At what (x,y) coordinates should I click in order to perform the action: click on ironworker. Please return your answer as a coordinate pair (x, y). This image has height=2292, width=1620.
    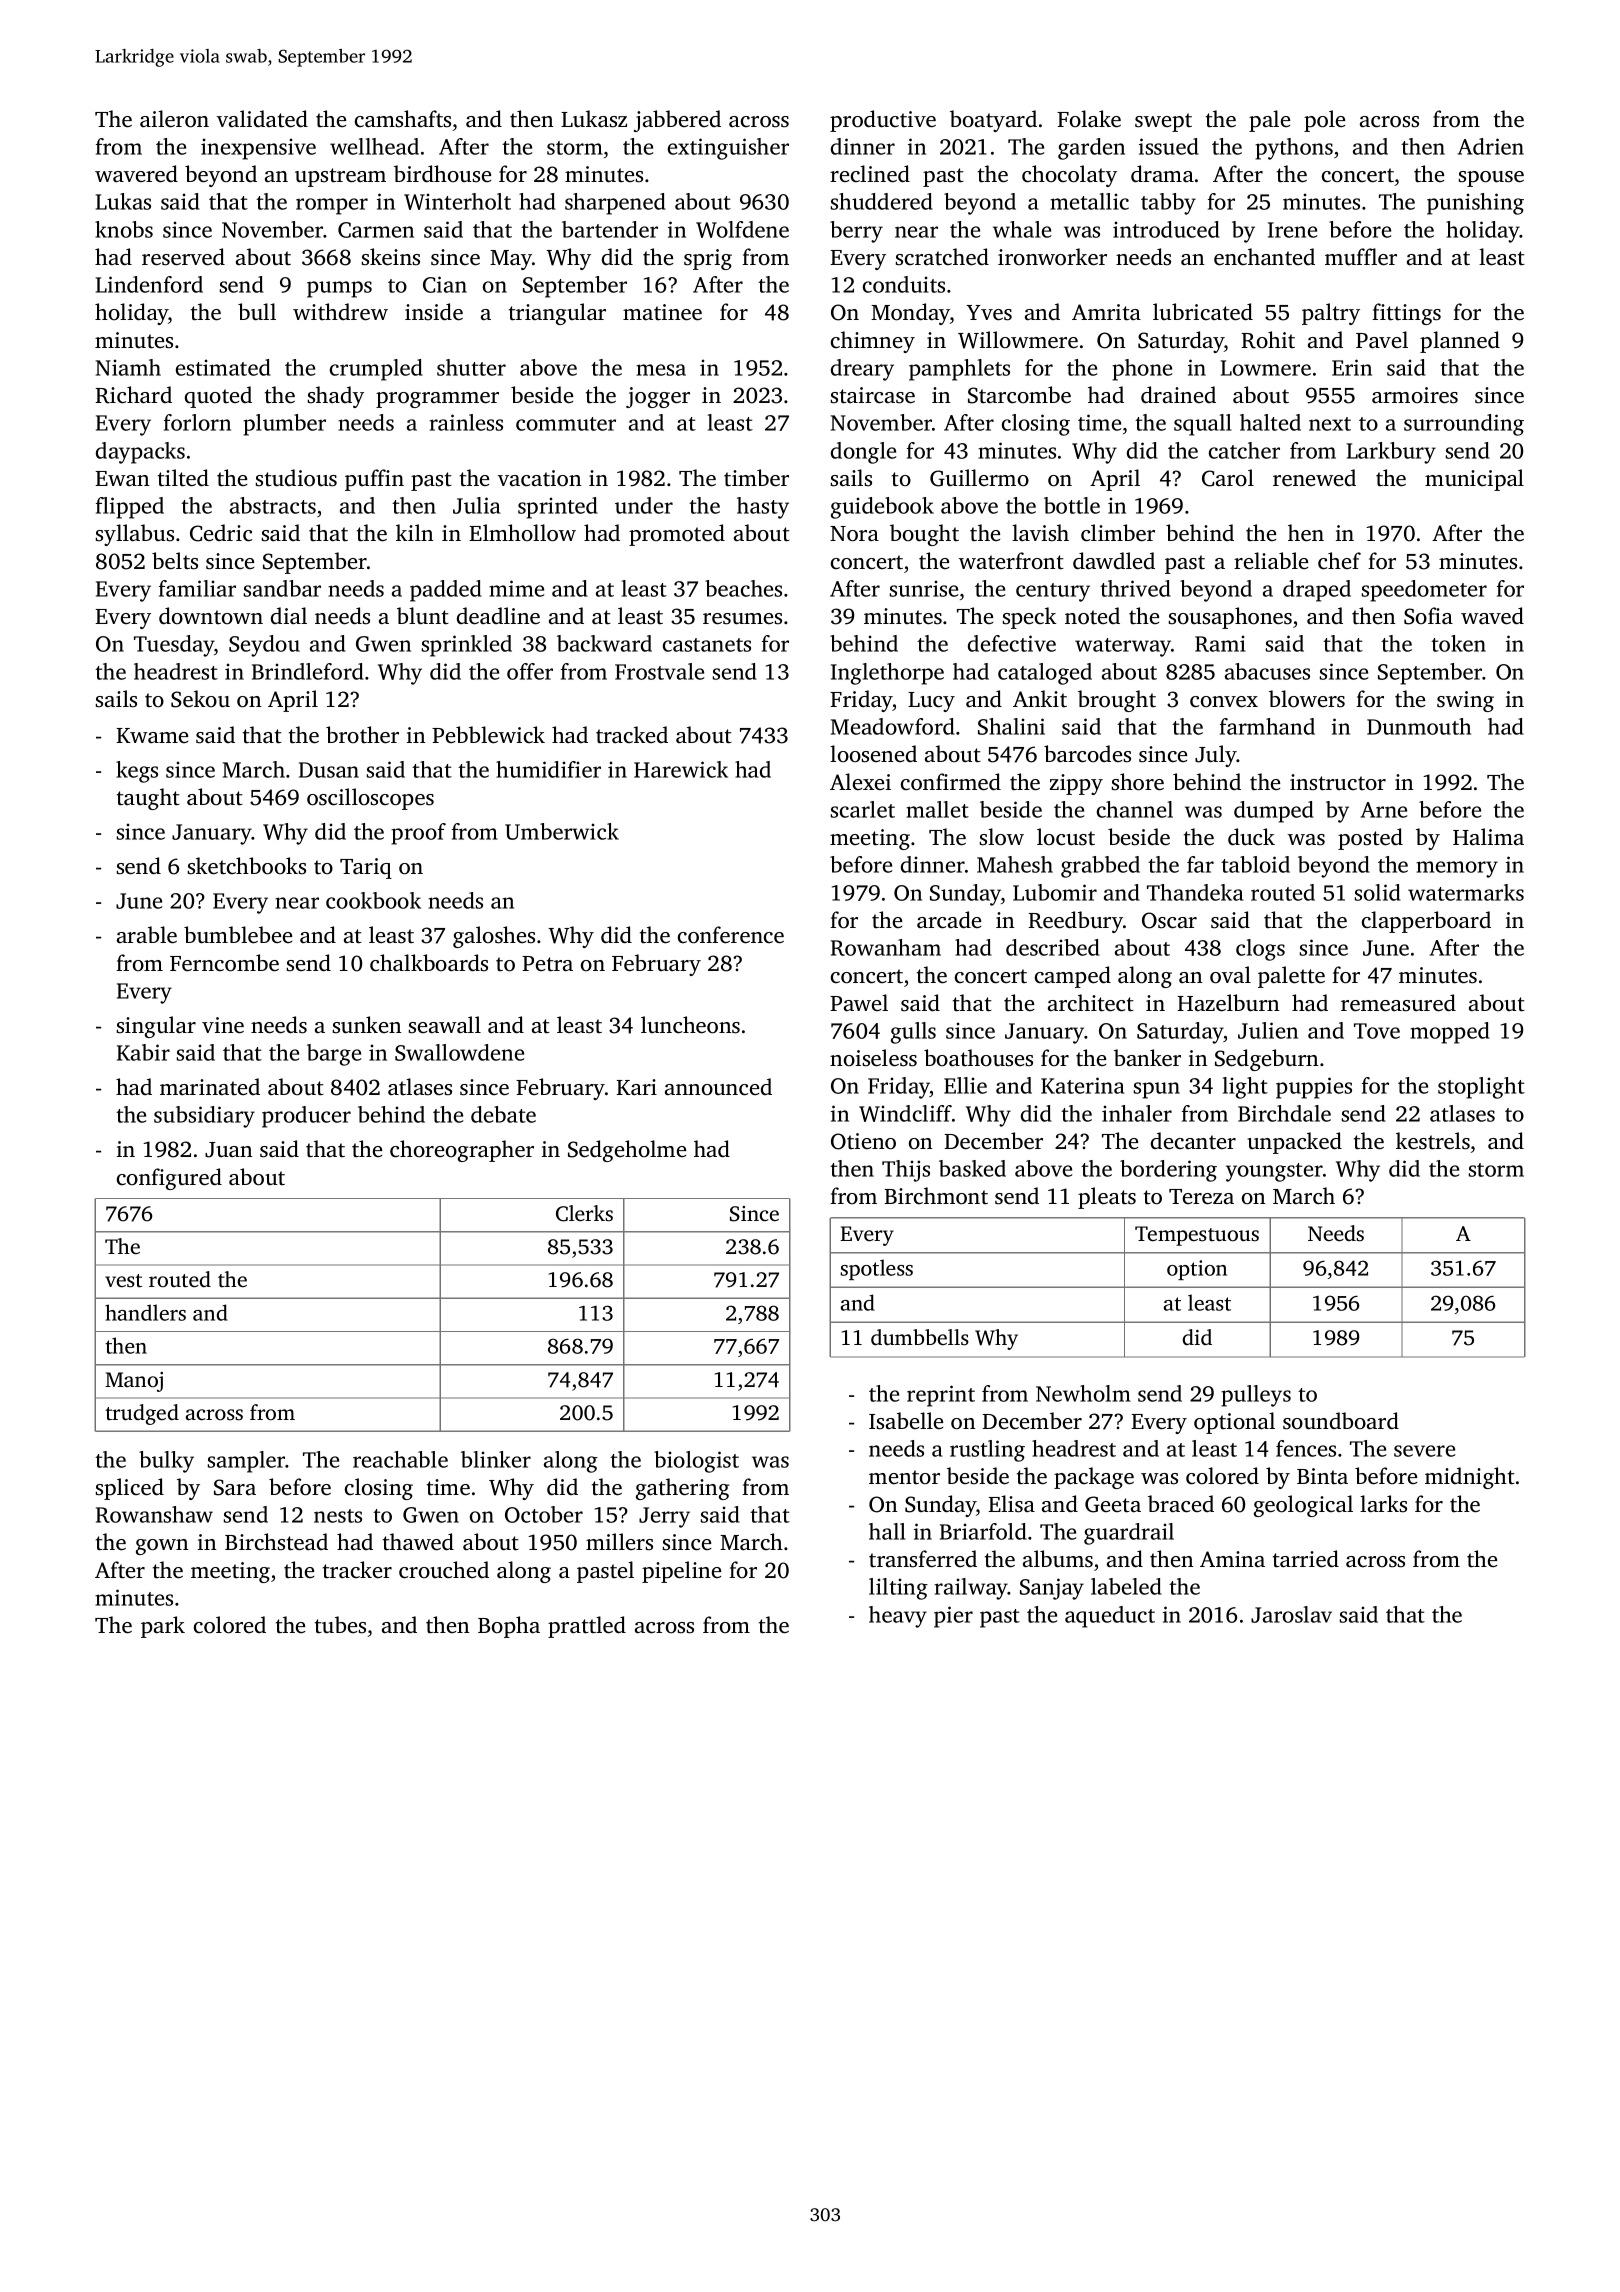
    Looking at the image, I should click on (1052, 257).
